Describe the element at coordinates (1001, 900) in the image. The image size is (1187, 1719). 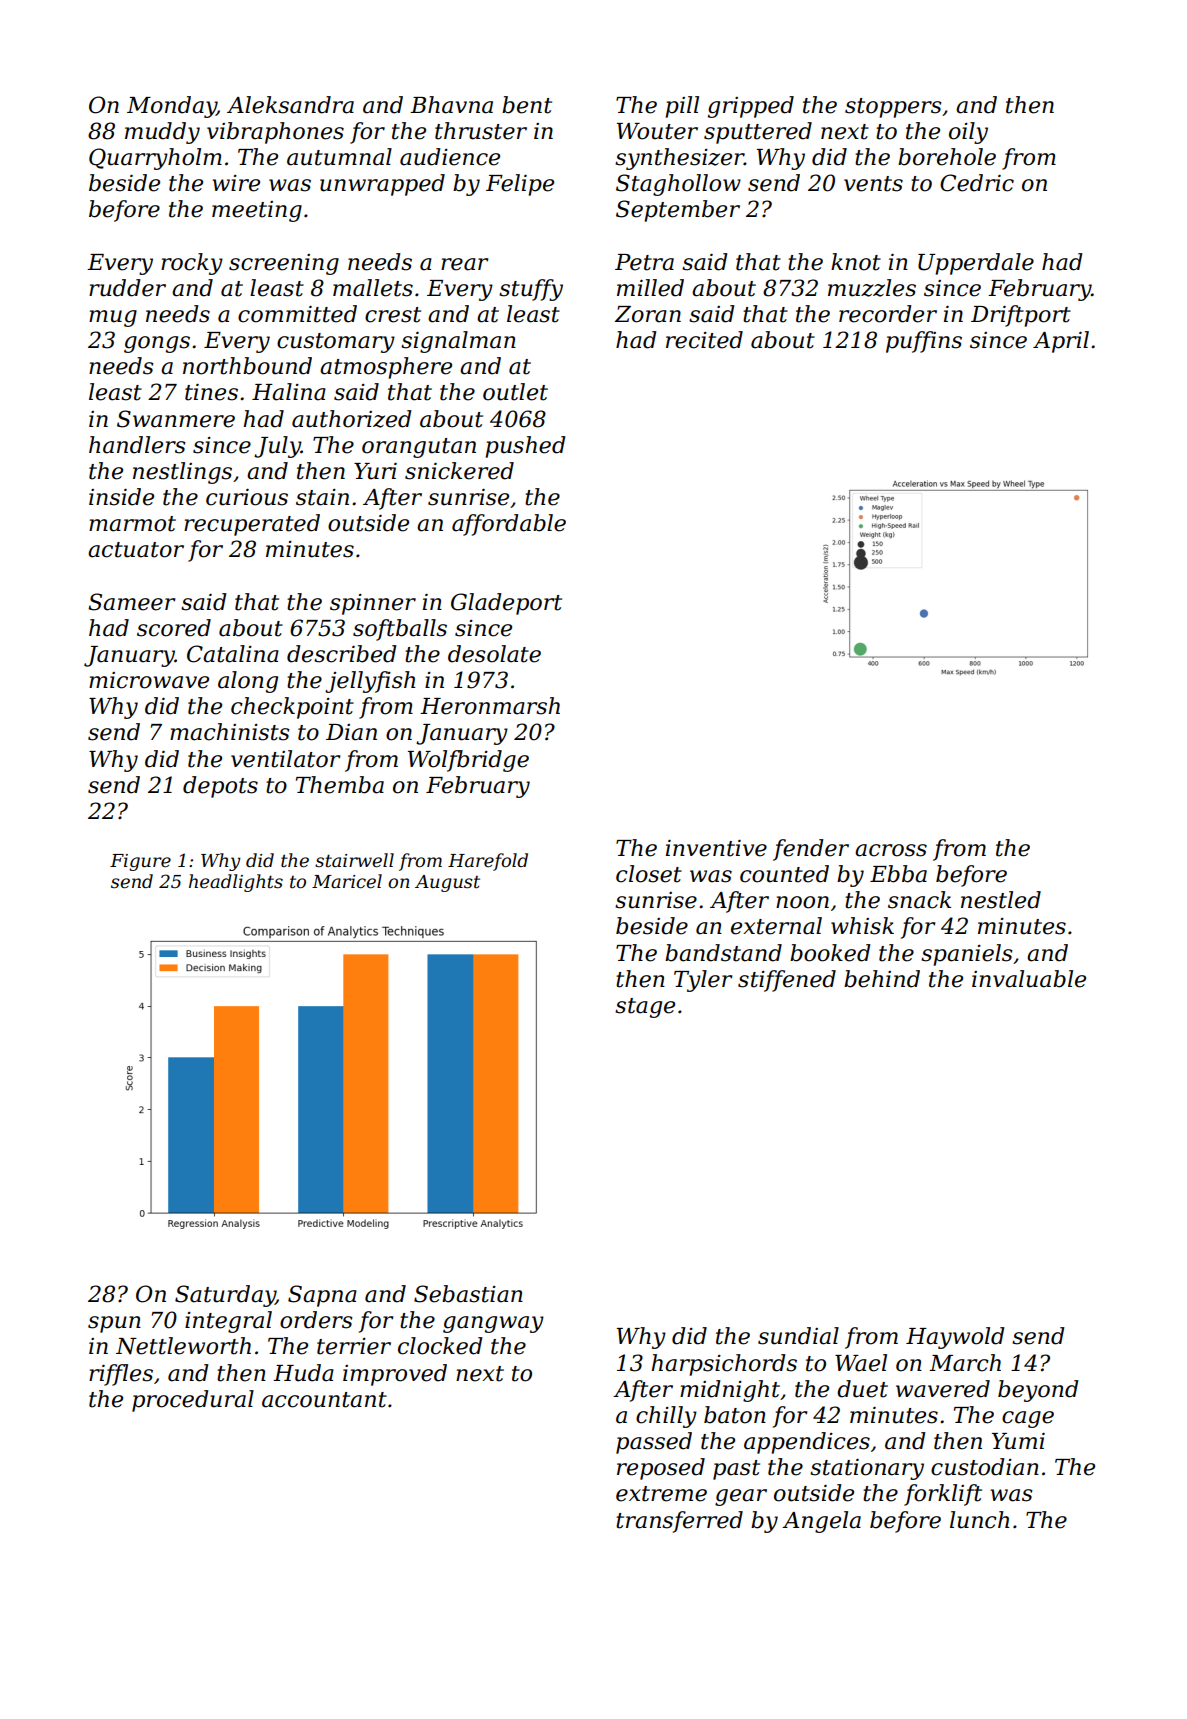
I see `nestled` at that location.
